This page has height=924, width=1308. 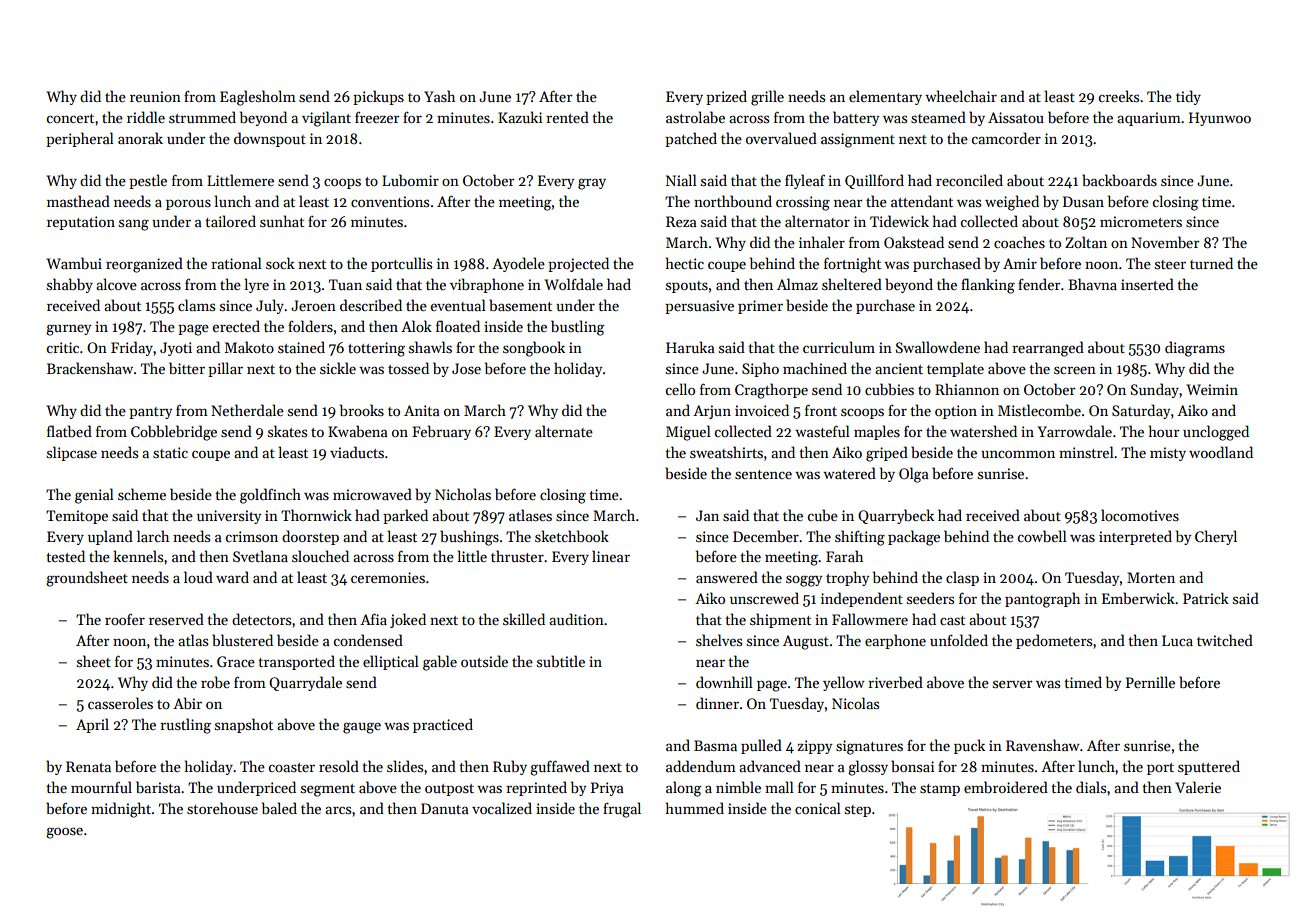 I want to click on steamed, so click(x=938, y=117).
